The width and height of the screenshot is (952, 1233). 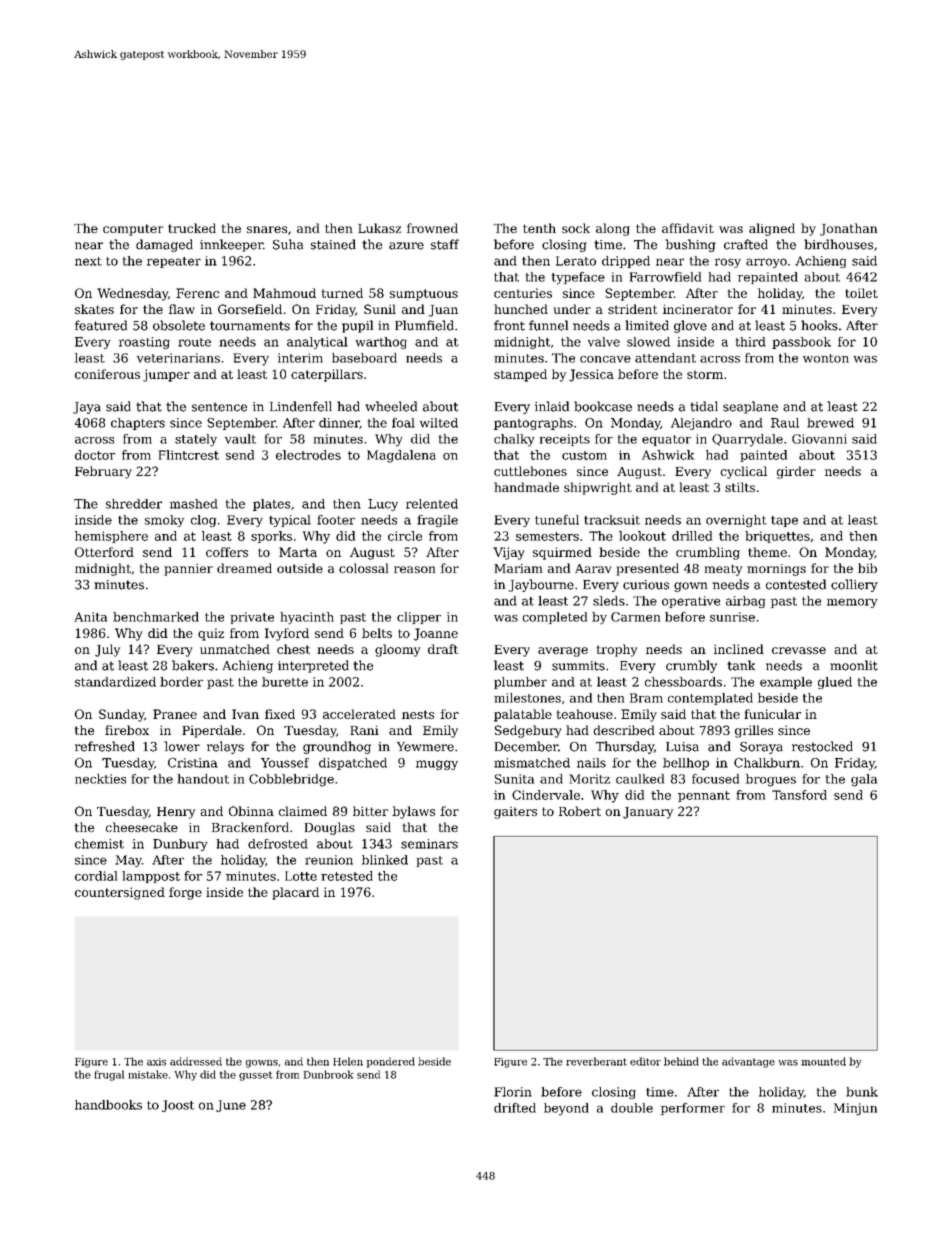 What do you see at coordinates (854, 665) in the screenshot?
I see `moonlit` at bounding box center [854, 665].
